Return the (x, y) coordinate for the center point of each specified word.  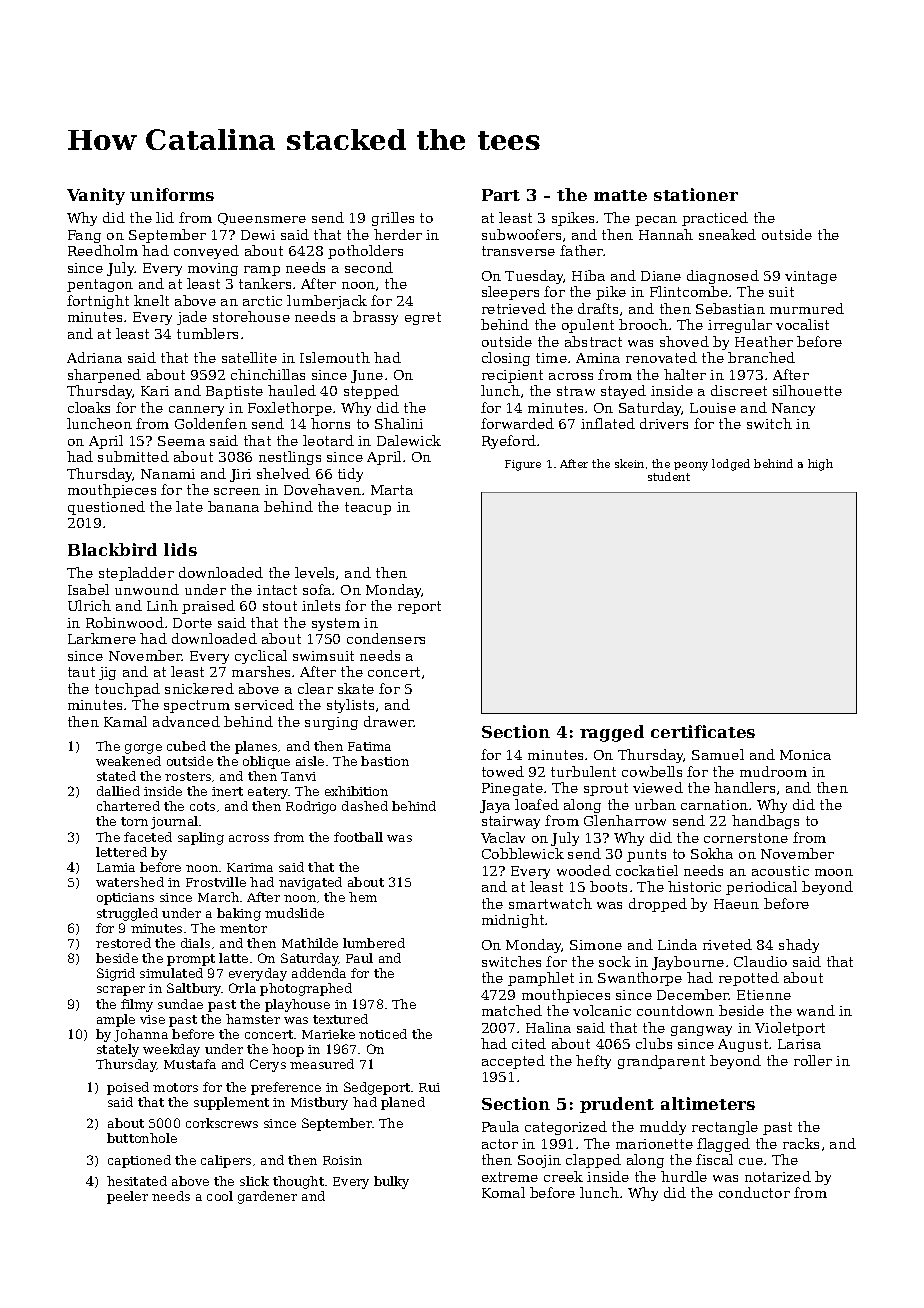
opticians (125, 899)
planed (403, 1103)
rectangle (725, 1128)
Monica (805, 755)
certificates (703, 731)
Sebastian (730, 308)
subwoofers (521, 234)
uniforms (172, 194)
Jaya (495, 806)
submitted (133, 456)
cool (220, 1196)
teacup (368, 508)
